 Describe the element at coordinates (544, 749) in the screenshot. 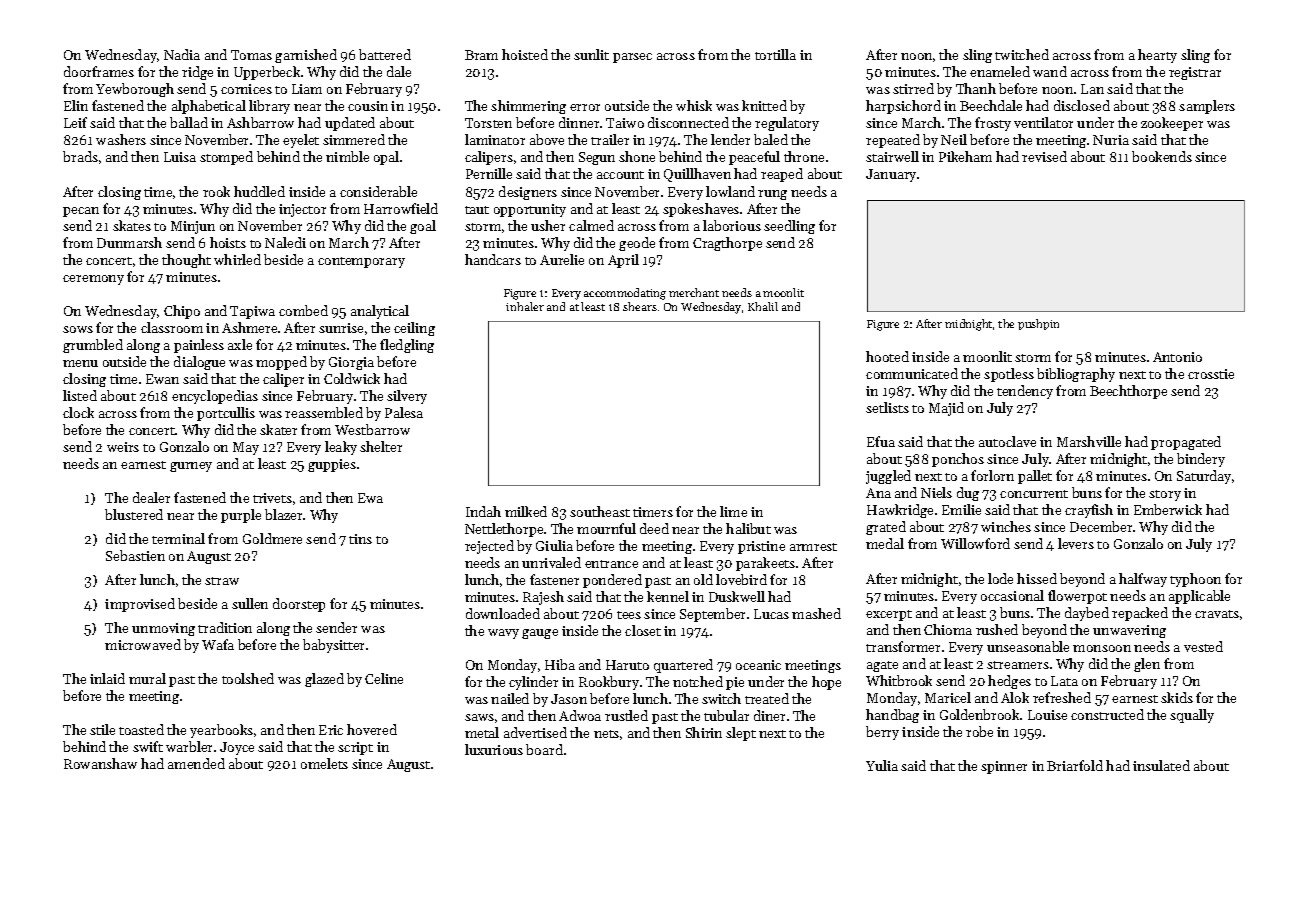

I see `board` at that location.
